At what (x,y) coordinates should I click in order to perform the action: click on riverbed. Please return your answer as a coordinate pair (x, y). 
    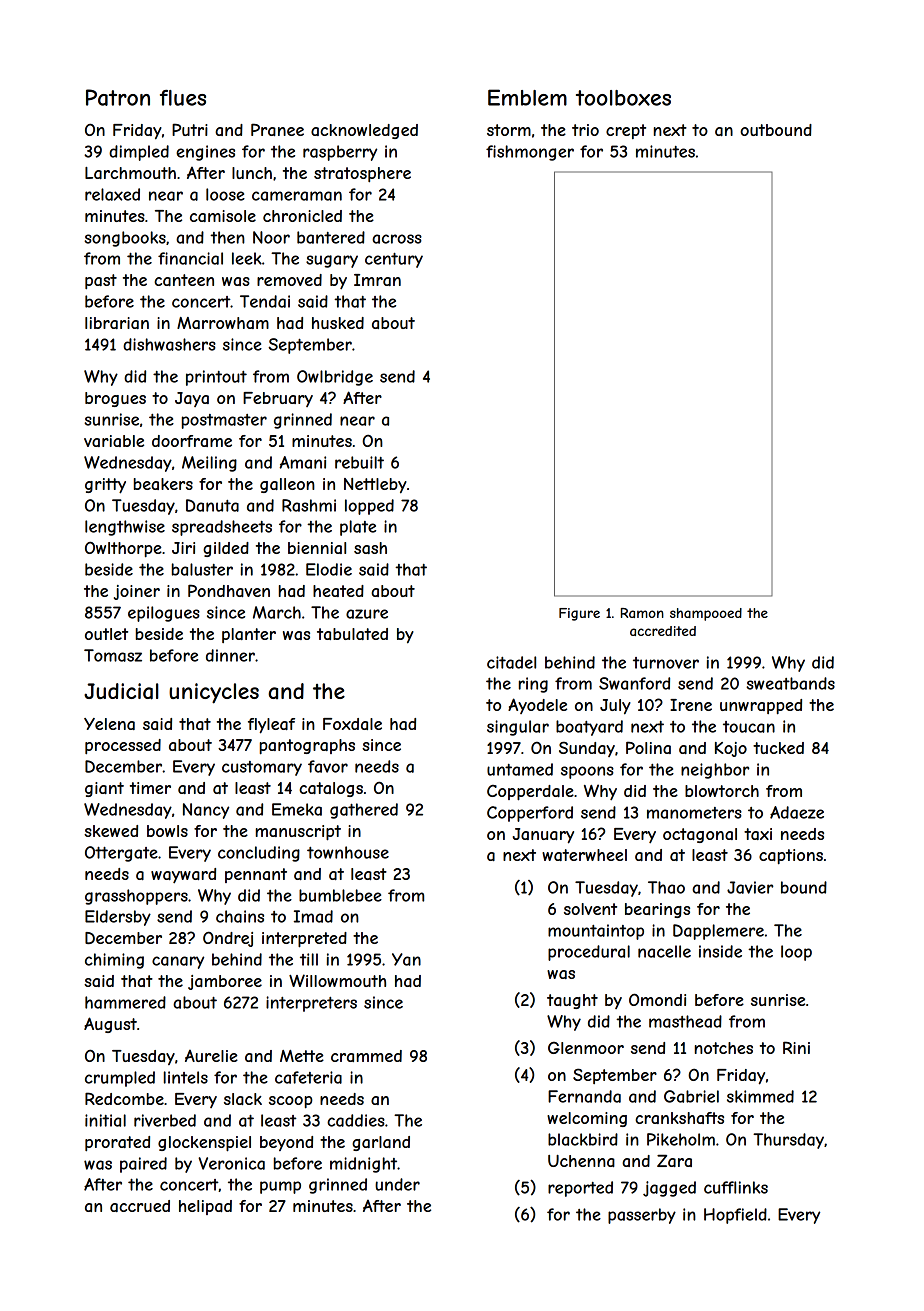
    Looking at the image, I should click on (165, 1120).
